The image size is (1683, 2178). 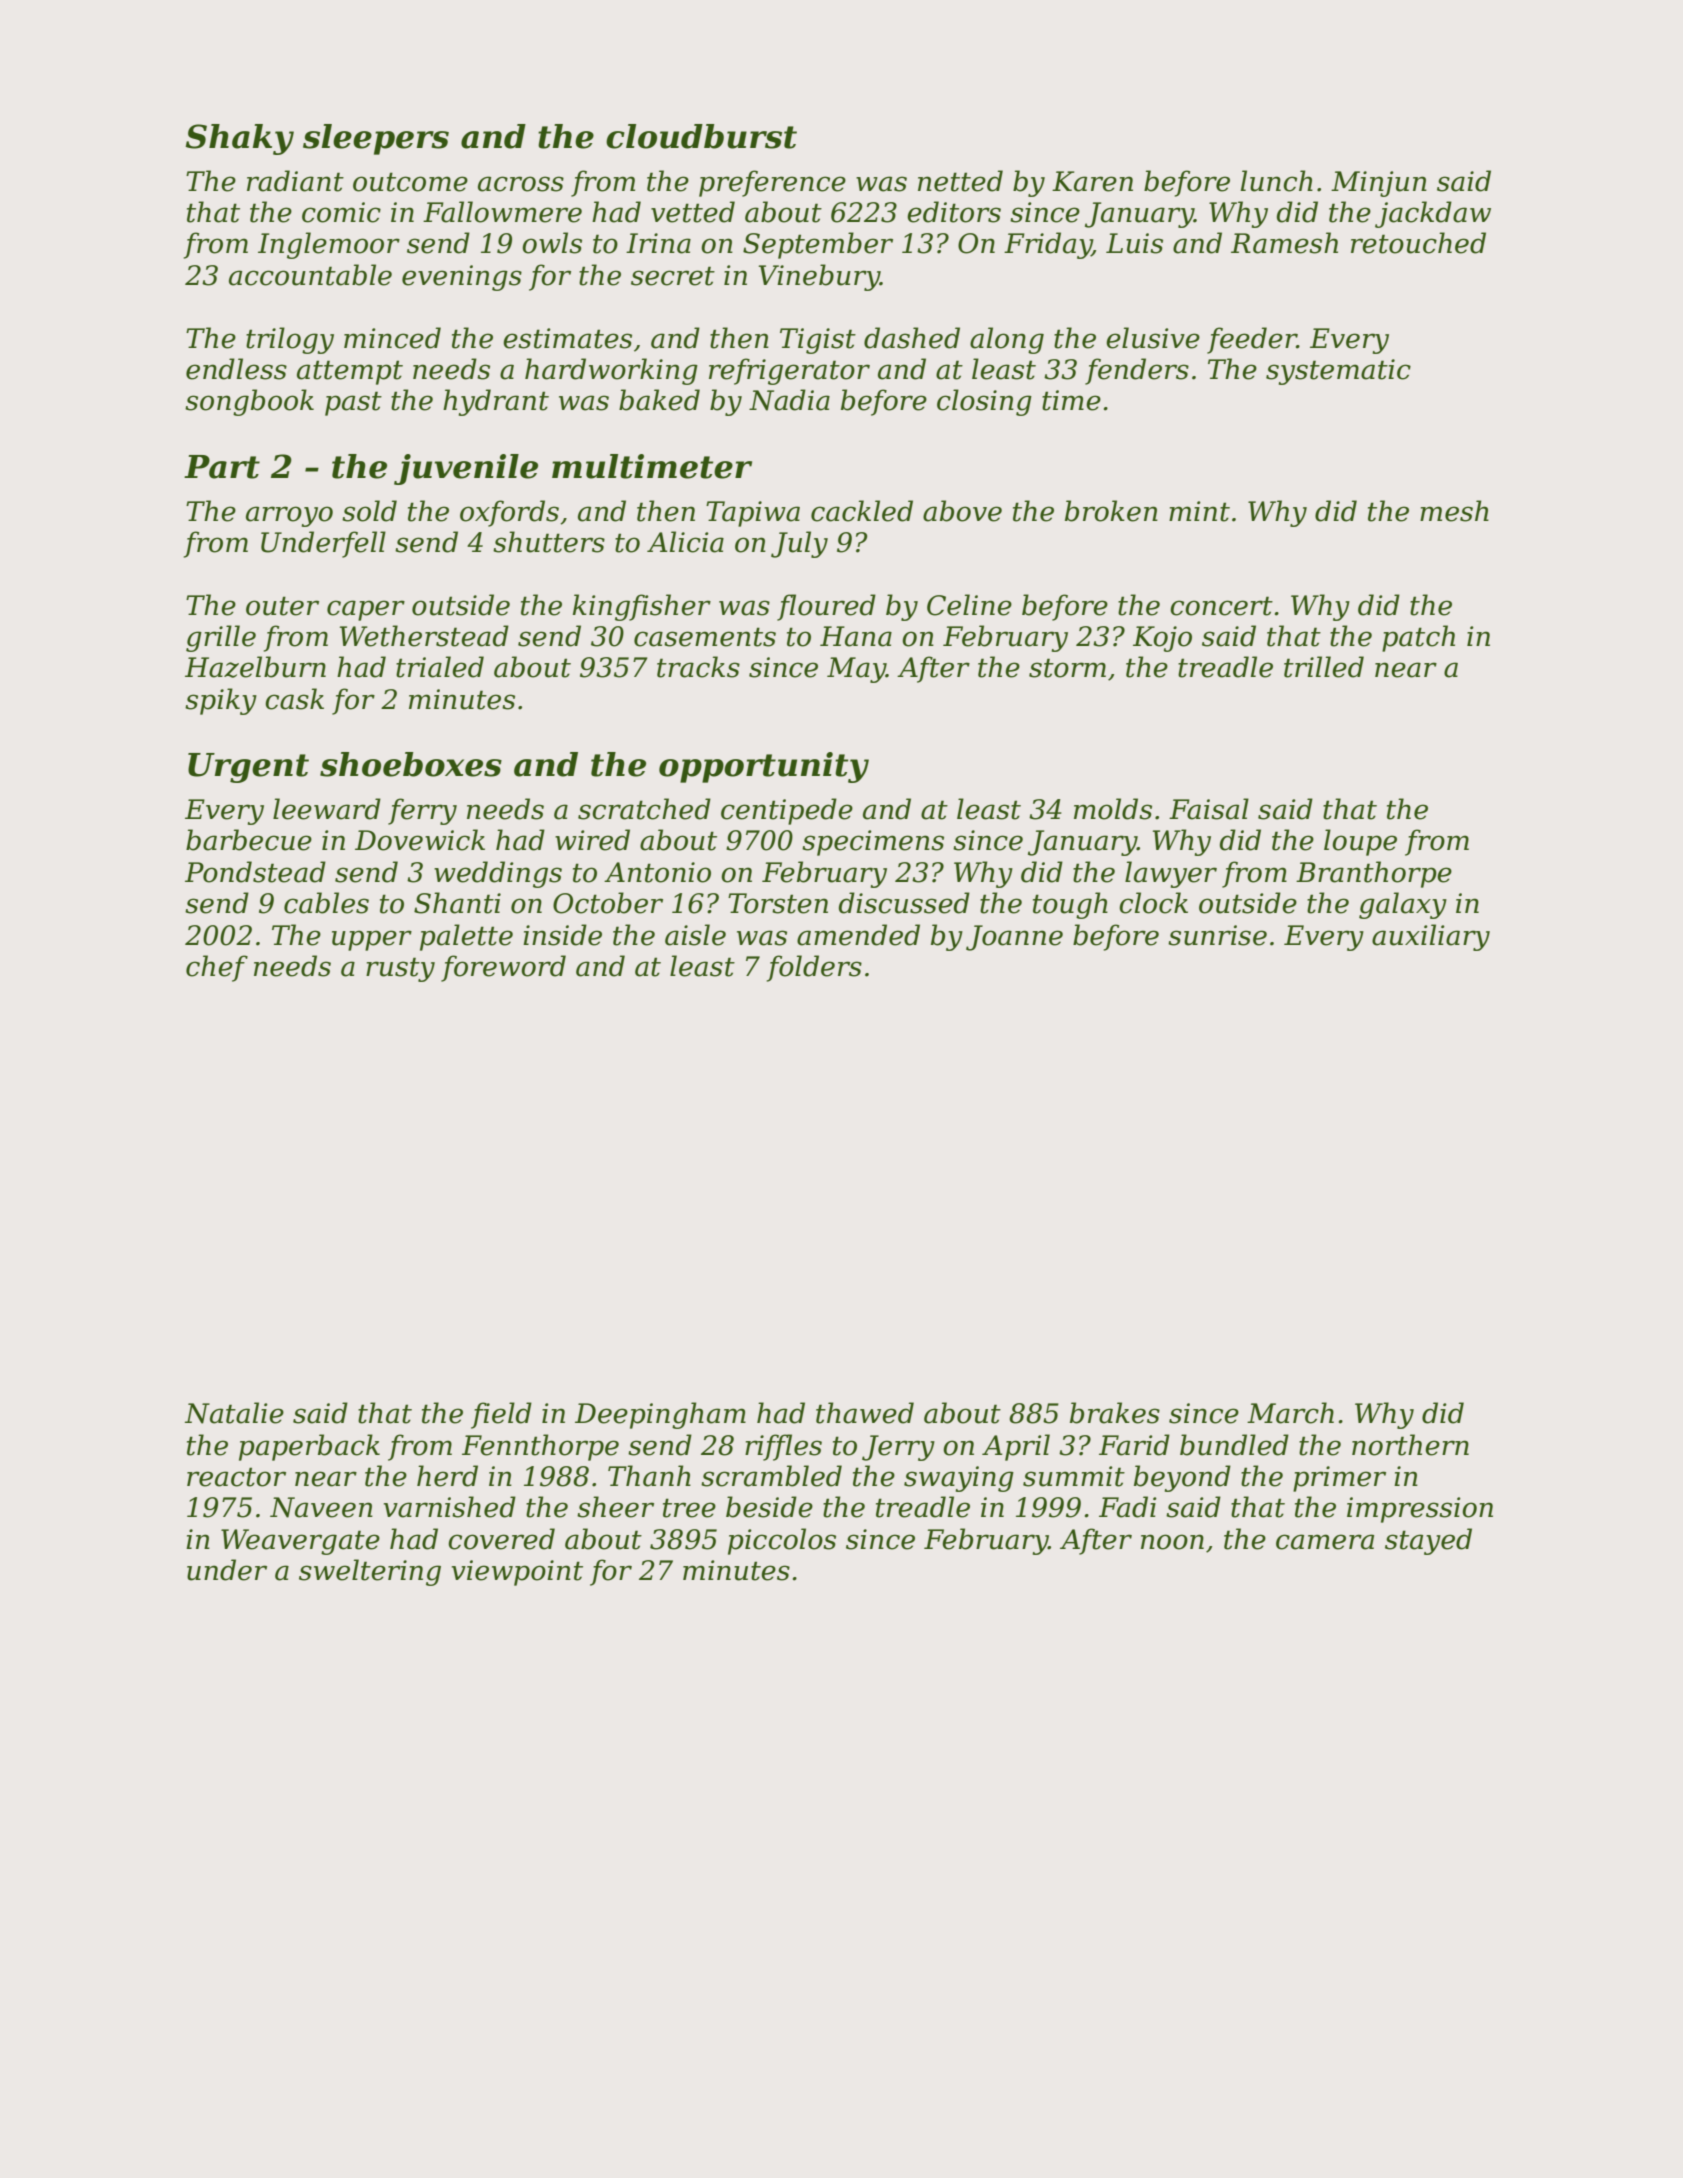 I want to click on Luis, so click(x=1134, y=243).
